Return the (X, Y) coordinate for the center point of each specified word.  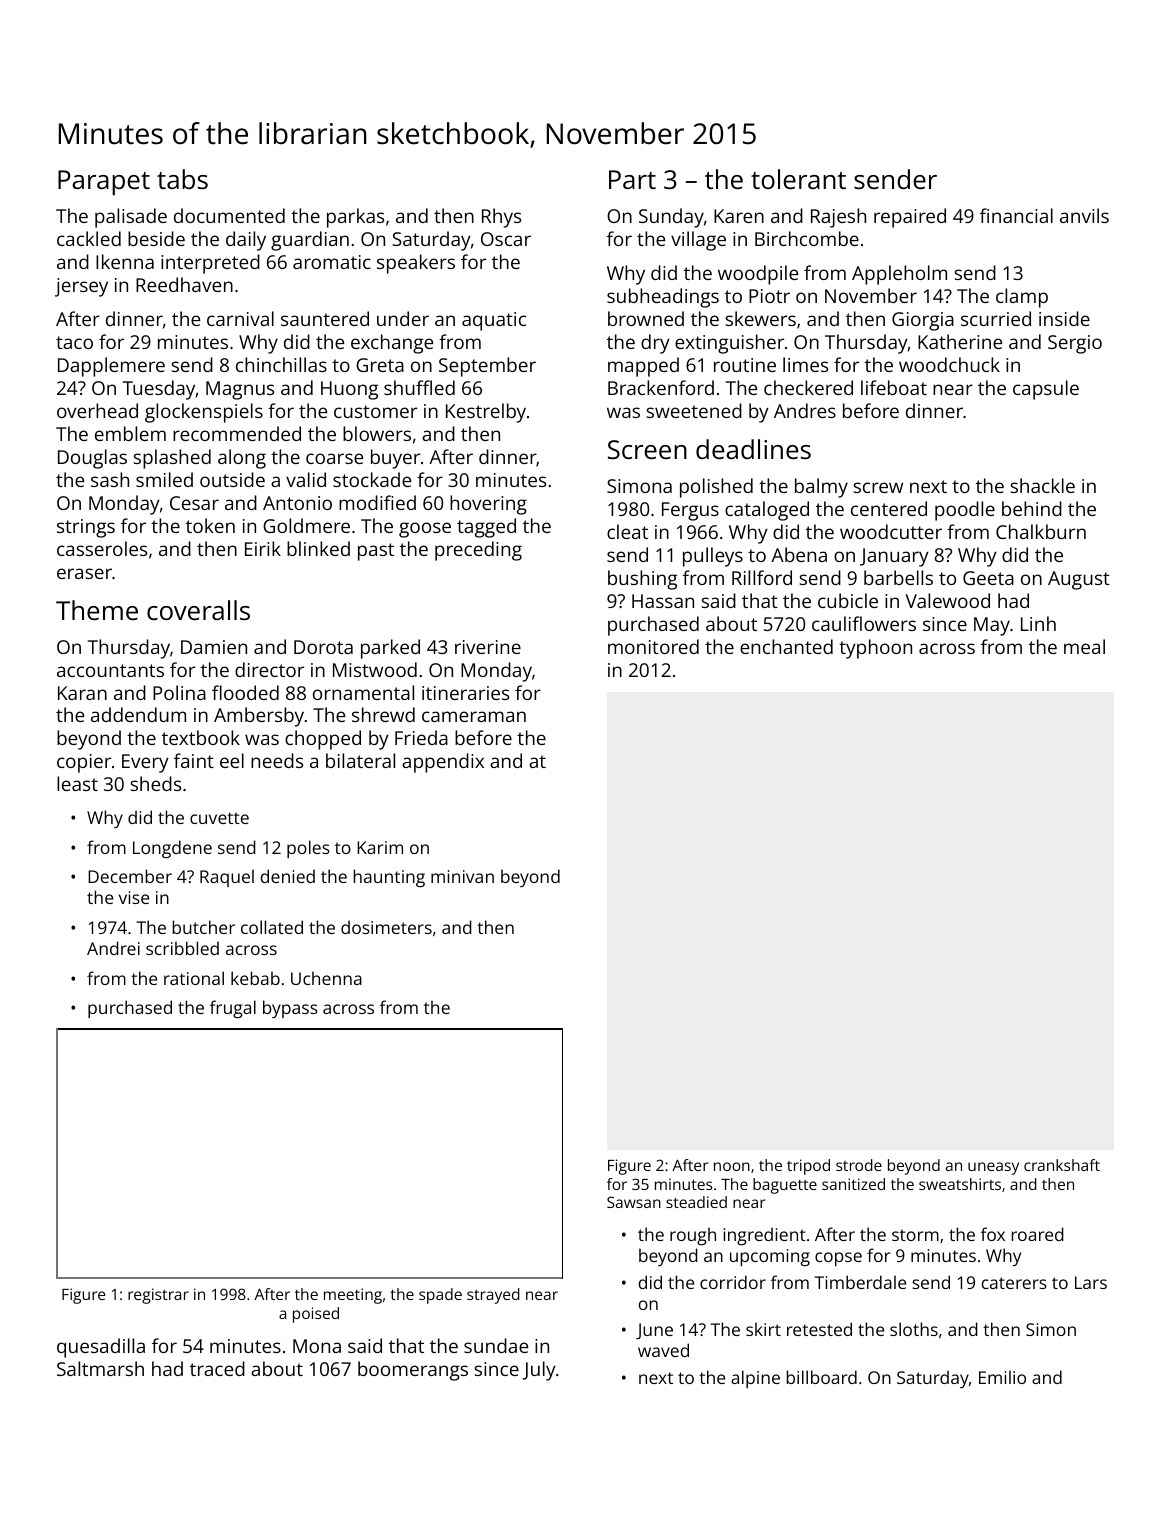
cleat (627, 531)
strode (859, 1165)
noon (732, 1166)
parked (390, 649)
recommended (237, 433)
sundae (496, 1345)
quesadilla (101, 1348)
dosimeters (386, 927)
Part (632, 179)
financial (1016, 215)
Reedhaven (184, 284)
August (1079, 580)
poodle (965, 511)
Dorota (323, 647)
